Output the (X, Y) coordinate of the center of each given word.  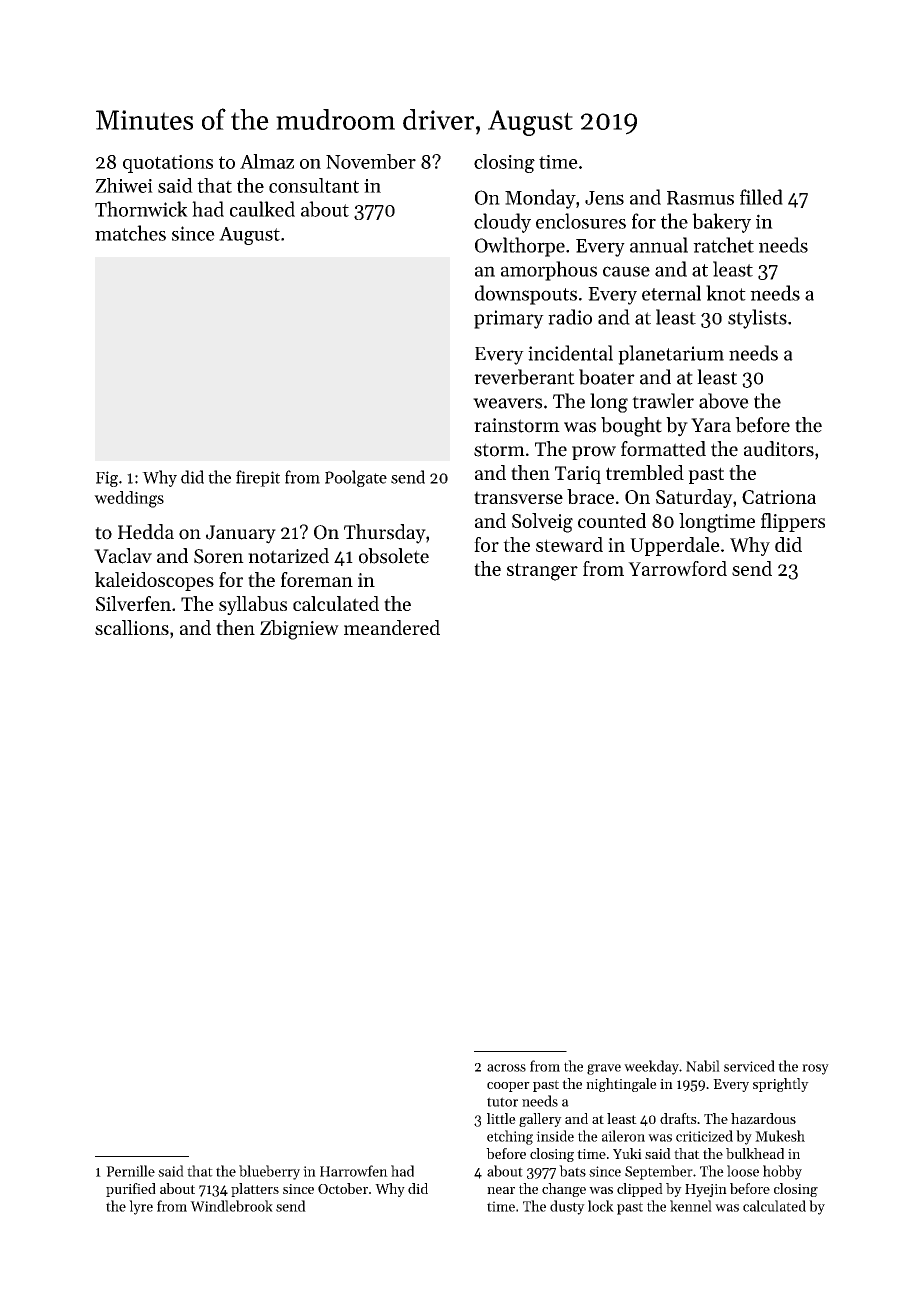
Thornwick (141, 209)
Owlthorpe (520, 247)
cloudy (502, 223)
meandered (392, 627)
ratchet (723, 245)
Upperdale (675, 546)
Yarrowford (677, 568)
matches (130, 233)
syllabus (253, 605)
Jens (604, 198)
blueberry (269, 1172)
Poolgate (356, 478)
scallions (132, 627)
